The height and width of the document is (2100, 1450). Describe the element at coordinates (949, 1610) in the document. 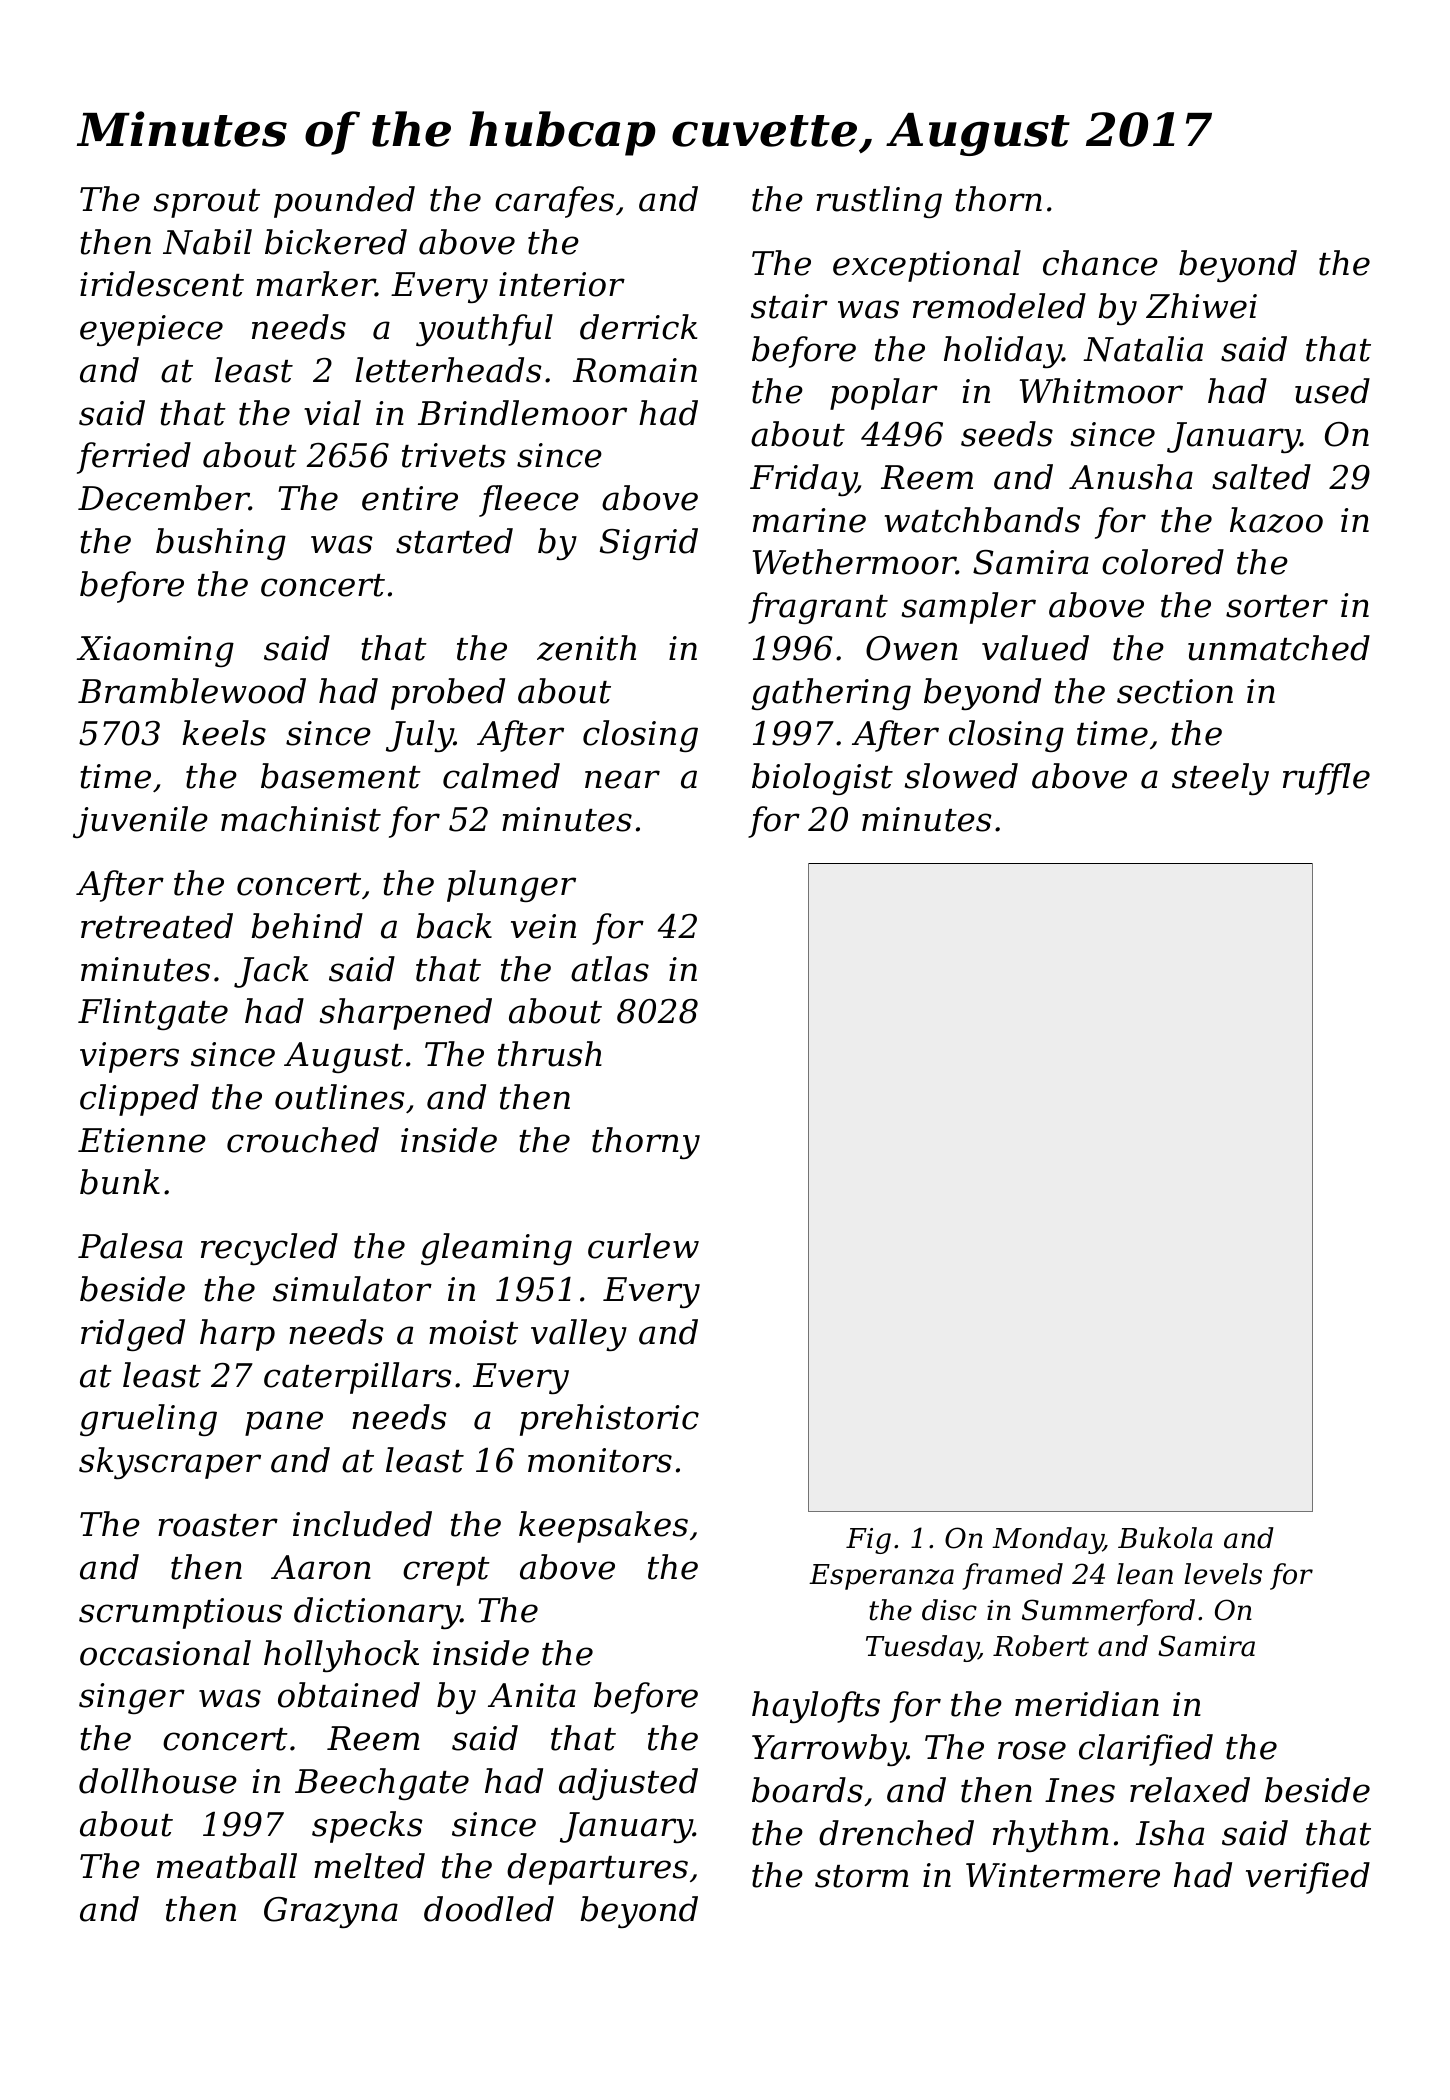

I see `disc` at that location.
